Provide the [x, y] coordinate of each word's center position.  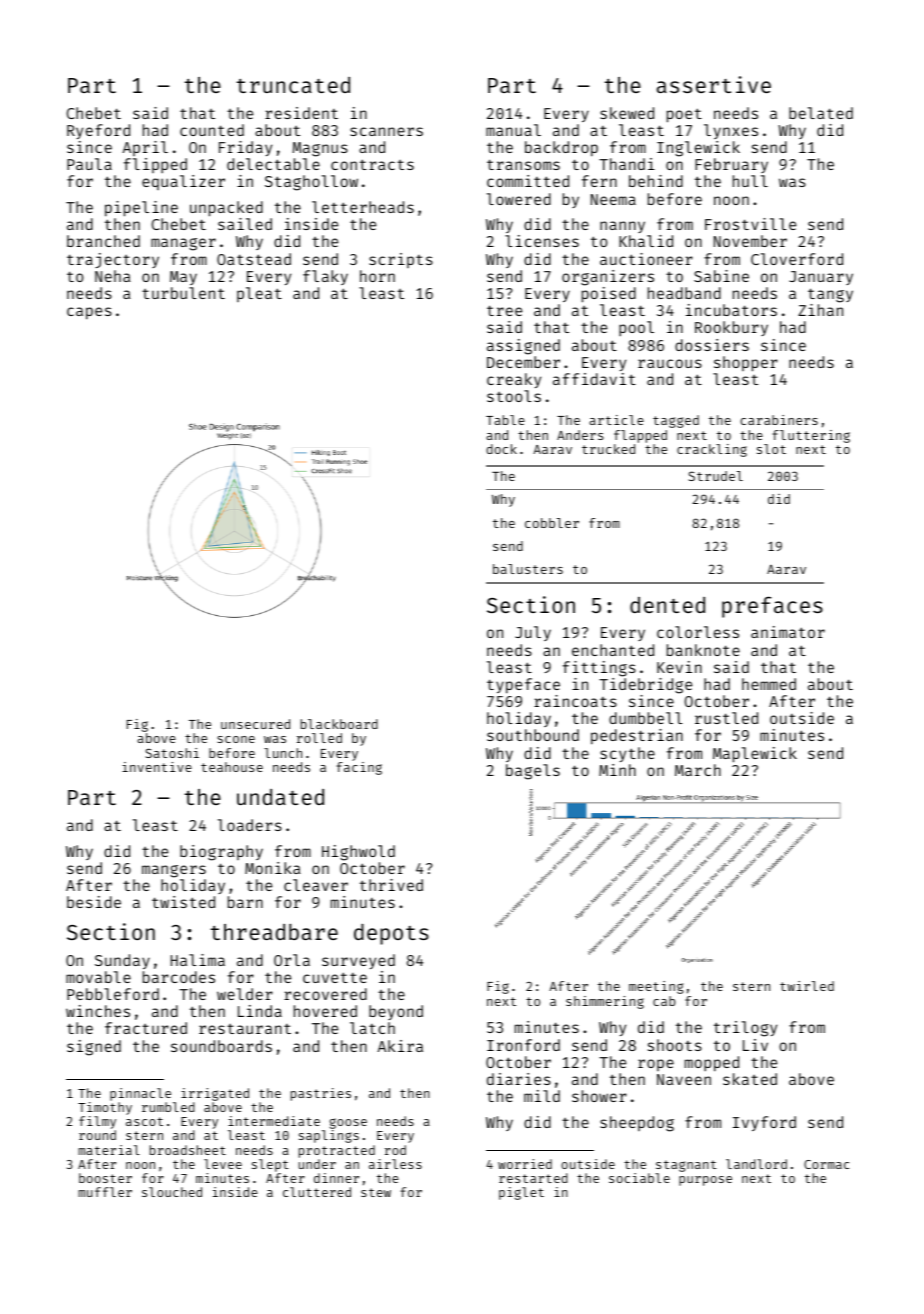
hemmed [769, 684]
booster [105, 1178]
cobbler [552, 523]
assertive [714, 84]
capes [89, 313]
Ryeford [98, 131]
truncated [293, 85]
